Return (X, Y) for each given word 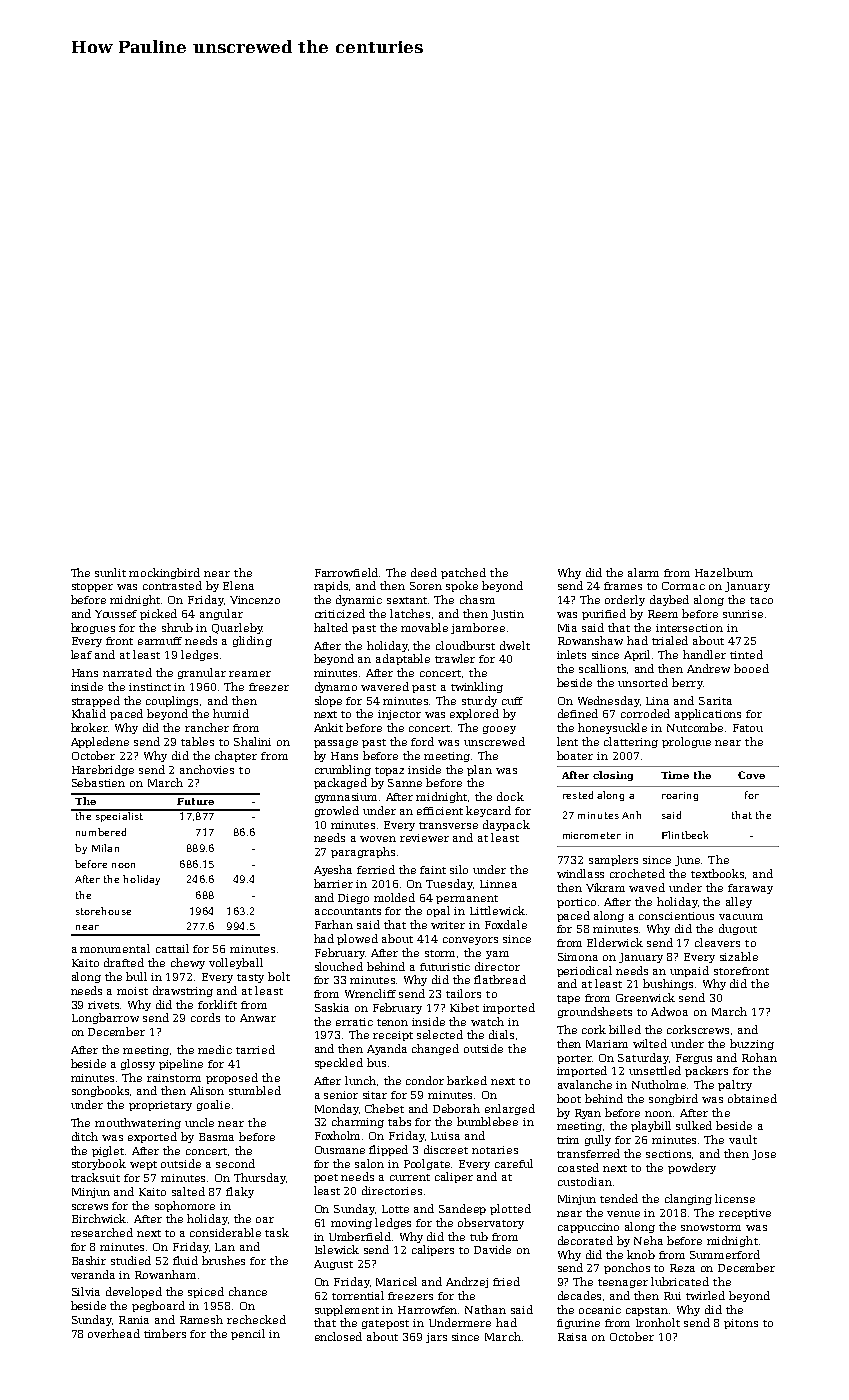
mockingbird (164, 573)
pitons (741, 1324)
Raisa (572, 1337)
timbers (165, 1333)
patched (463, 573)
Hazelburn (724, 572)
